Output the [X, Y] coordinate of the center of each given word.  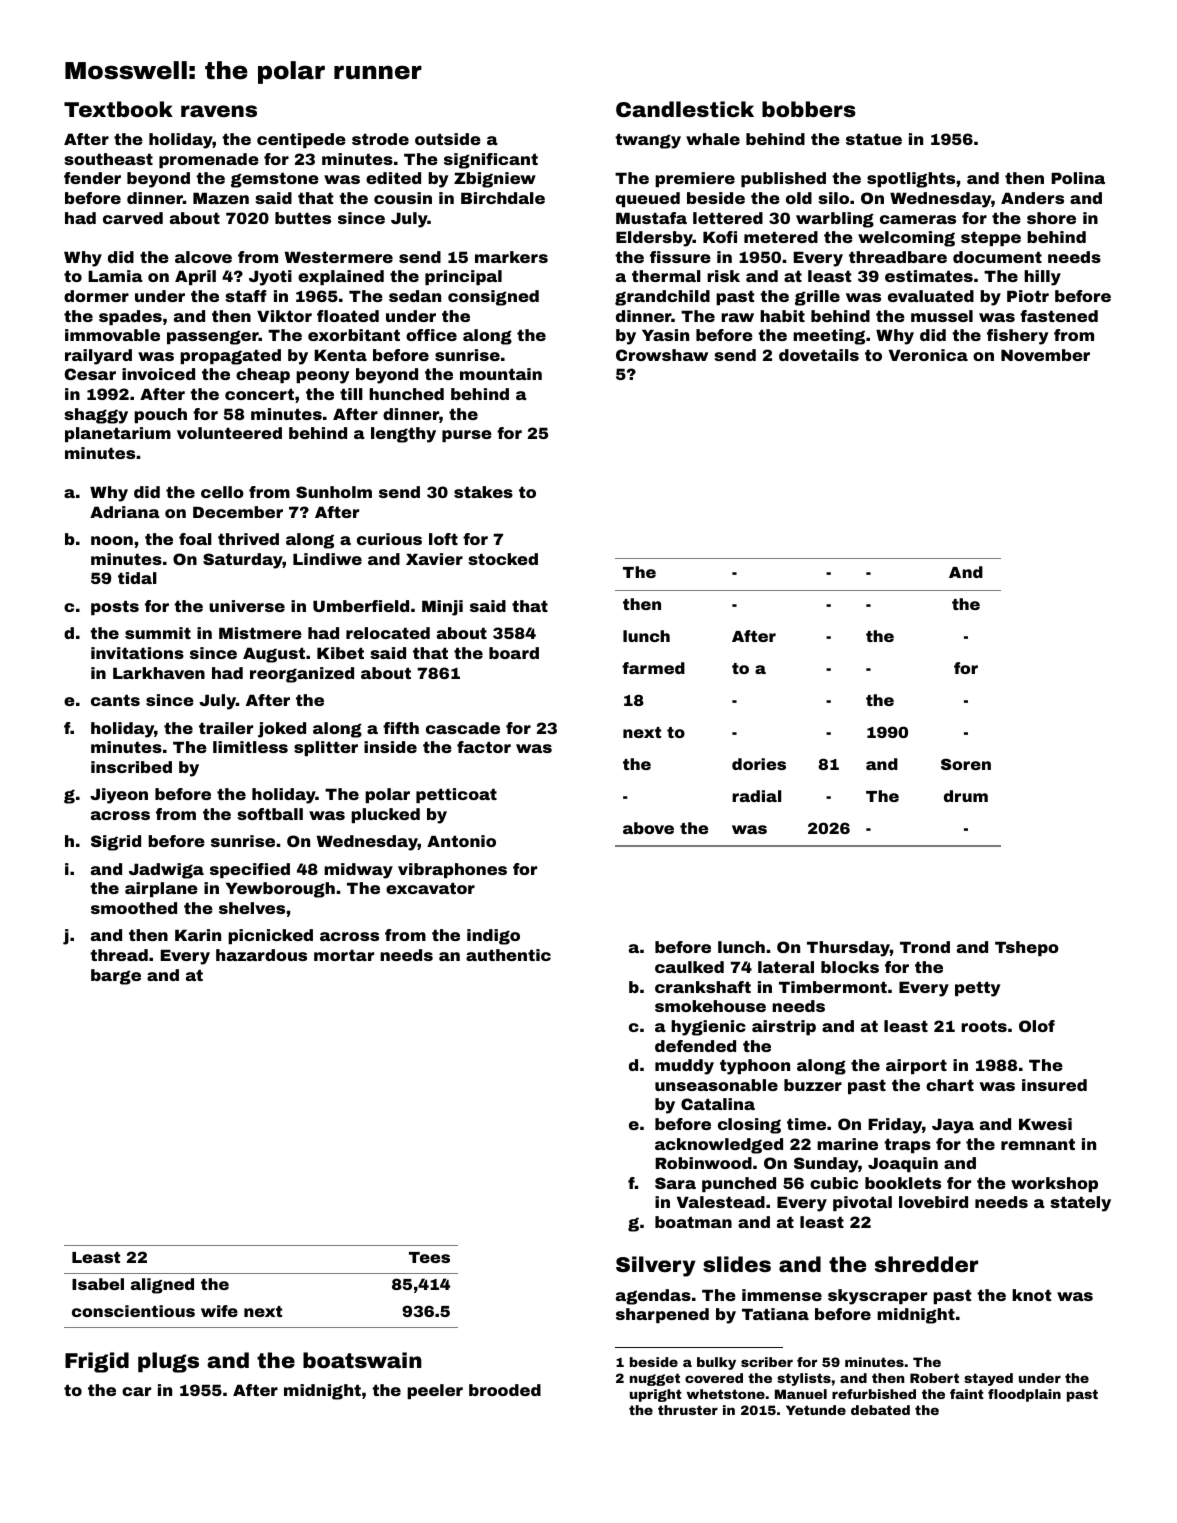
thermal [666, 276]
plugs [168, 1362]
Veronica [928, 355]
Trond [925, 947]
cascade [463, 728]
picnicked [270, 936]
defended [695, 1046]
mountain [501, 374]
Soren [966, 764]
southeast [108, 159]
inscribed [131, 767]
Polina [1078, 178]
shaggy [96, 416]
